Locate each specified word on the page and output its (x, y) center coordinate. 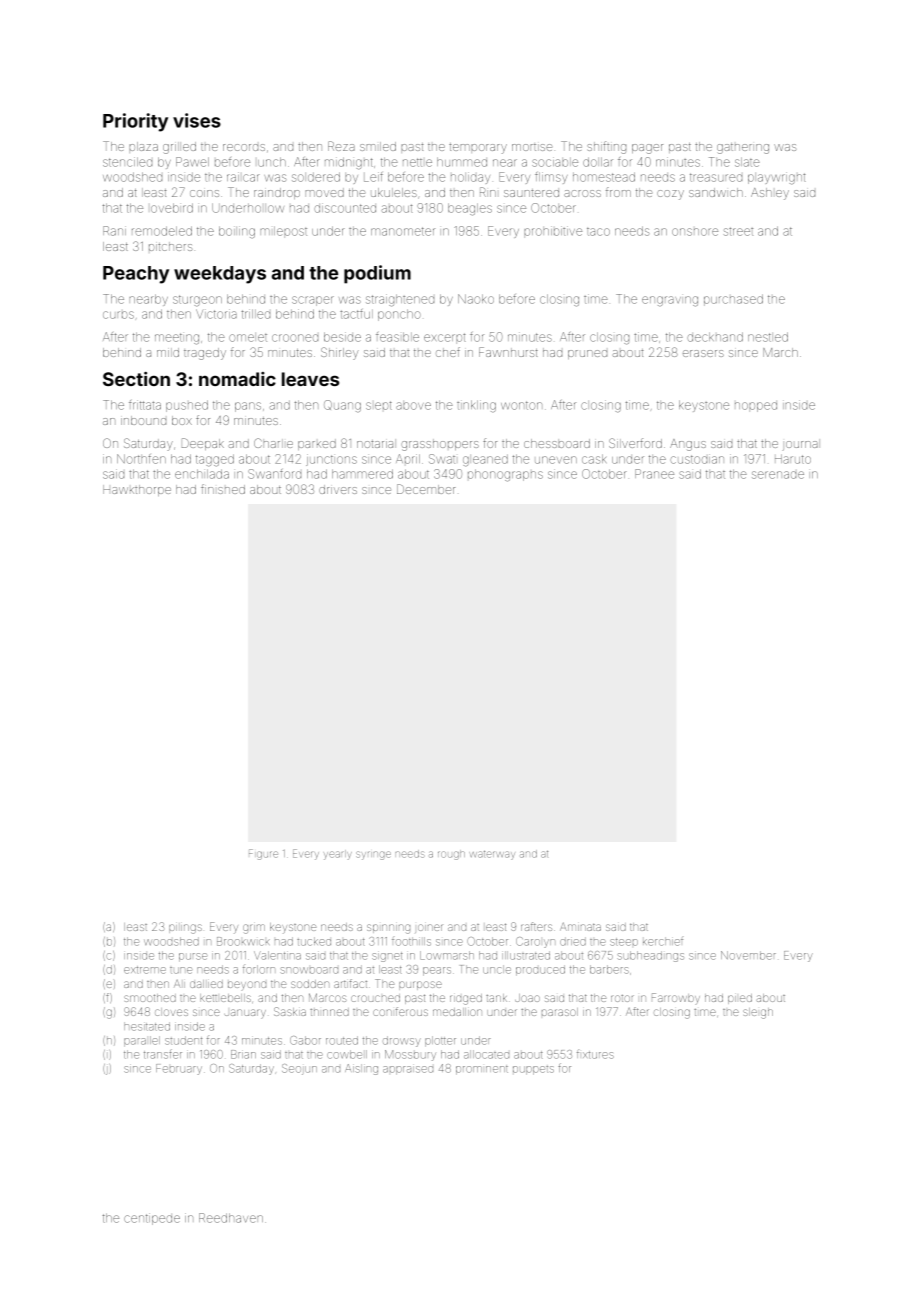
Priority (135, 122)
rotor (622, 998)
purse (193, 957)
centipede (152, 1219)
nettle (417, 162)
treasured (716, 177)
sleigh (758, 1013)
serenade (778, 475)
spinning (388, 929)
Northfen (141, 459)
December (426, 489)
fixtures (595, 1054)
